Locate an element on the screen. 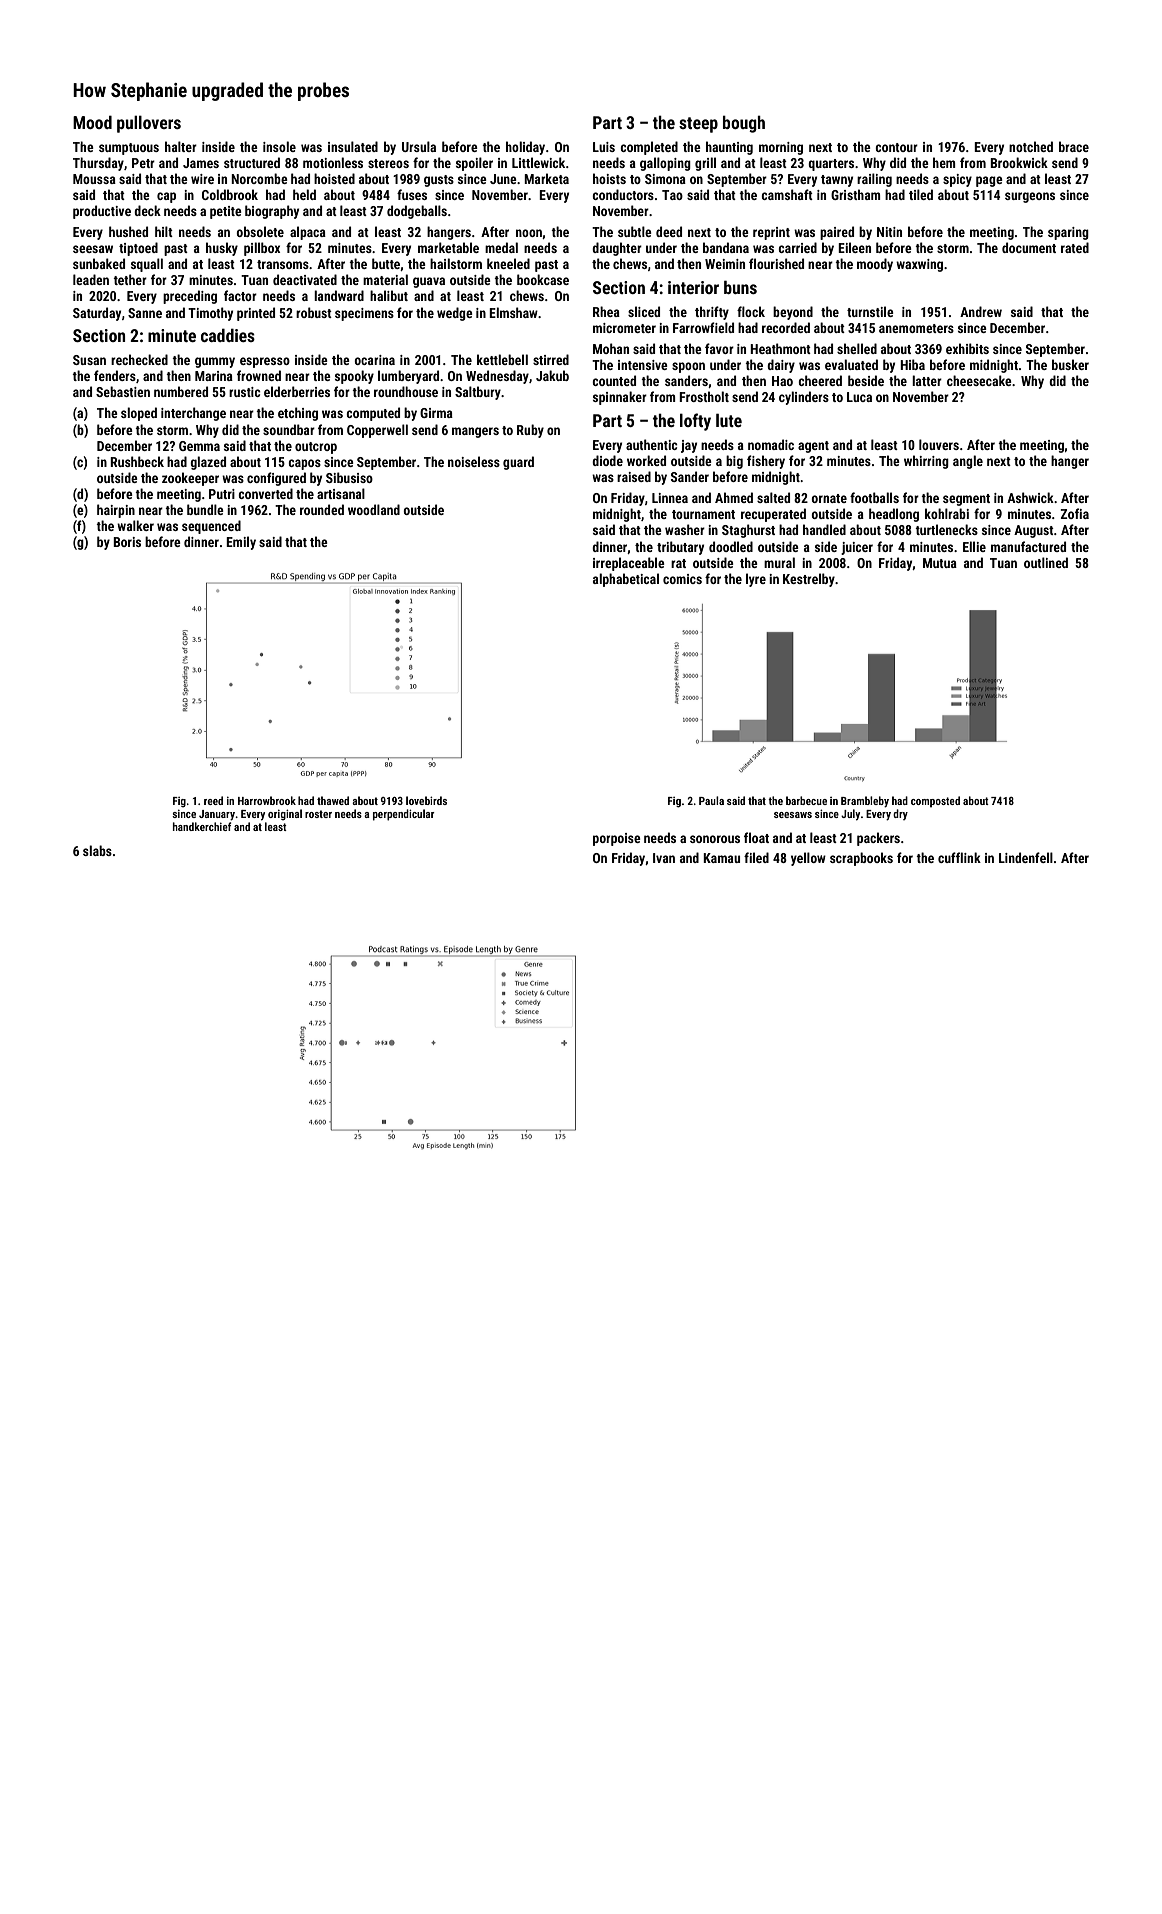 This screenshot has width=1162, height=1914. reed is located at coordinates (213, 800).
